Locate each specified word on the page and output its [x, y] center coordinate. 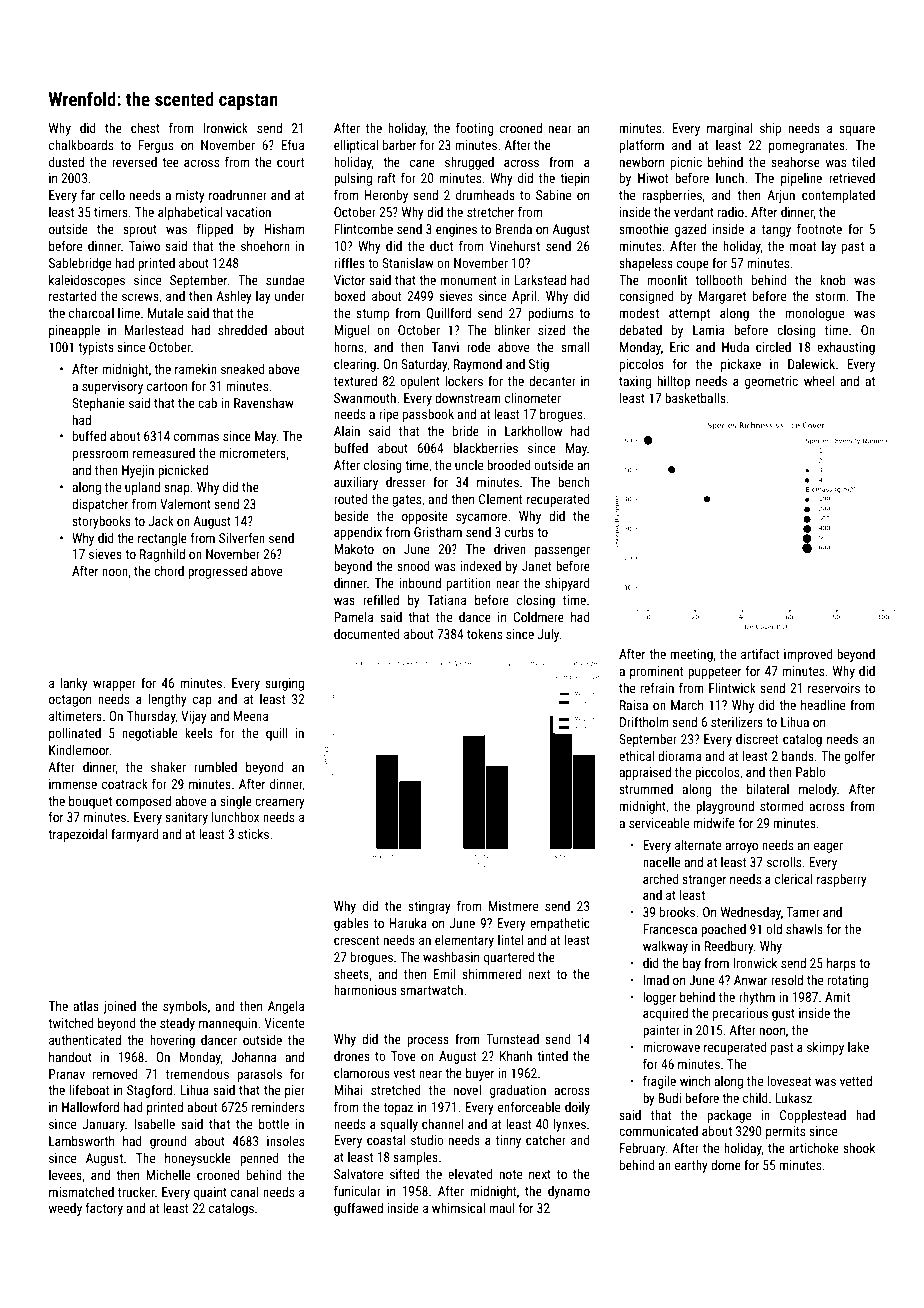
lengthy [168, 700]
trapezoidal [77, 835]
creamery [280, 803]
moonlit [667, 280]
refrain [657, 687]
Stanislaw [408, 263]
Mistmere [513, 906]
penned [259, 1159]
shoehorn [265, 246]
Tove [403, 1056]
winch [695, 1081]
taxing [635, 382]
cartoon [167, 386]
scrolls [784, 862]
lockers [464, 381]
